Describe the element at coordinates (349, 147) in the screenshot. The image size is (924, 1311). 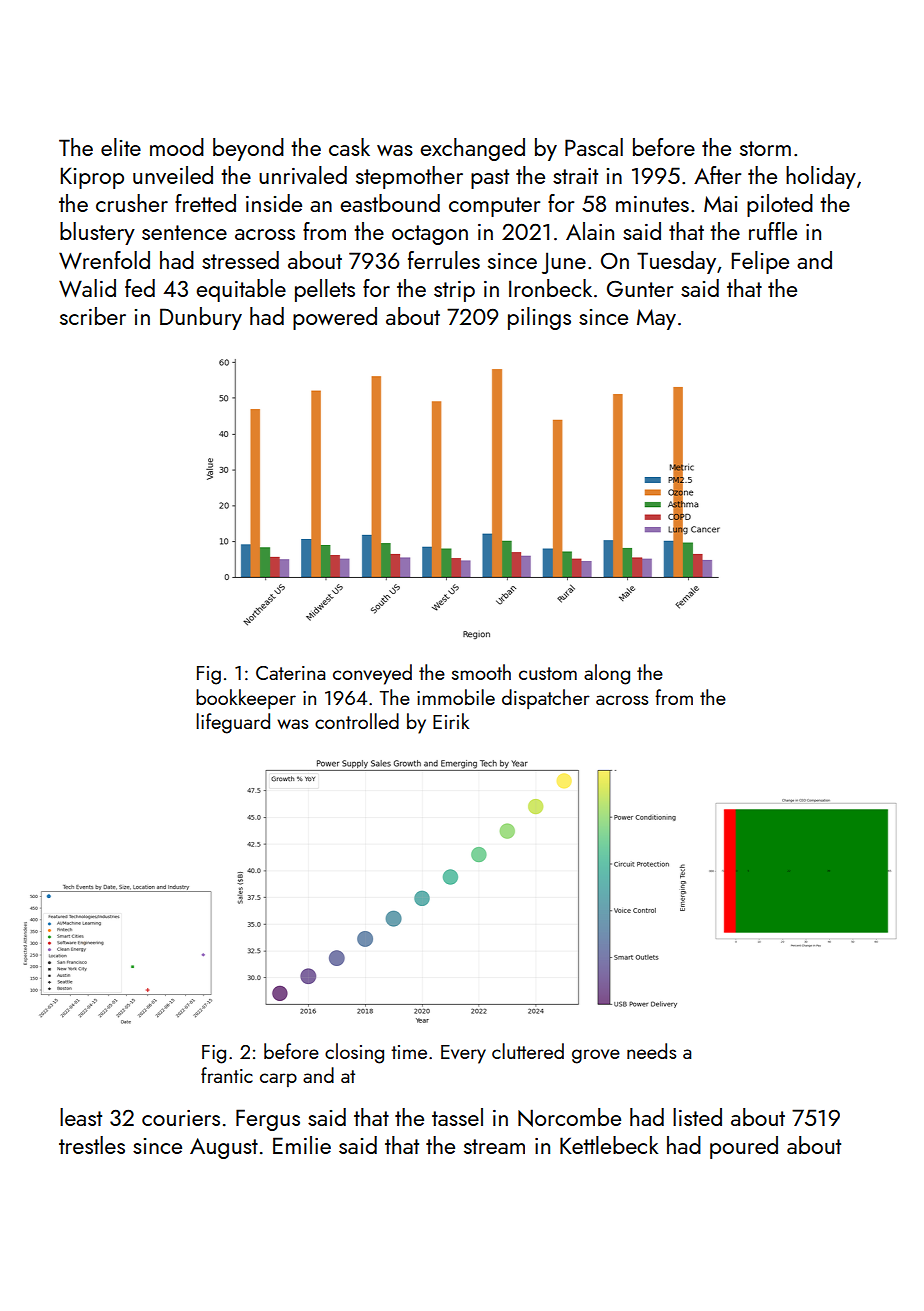
I see `cask` at that location.
